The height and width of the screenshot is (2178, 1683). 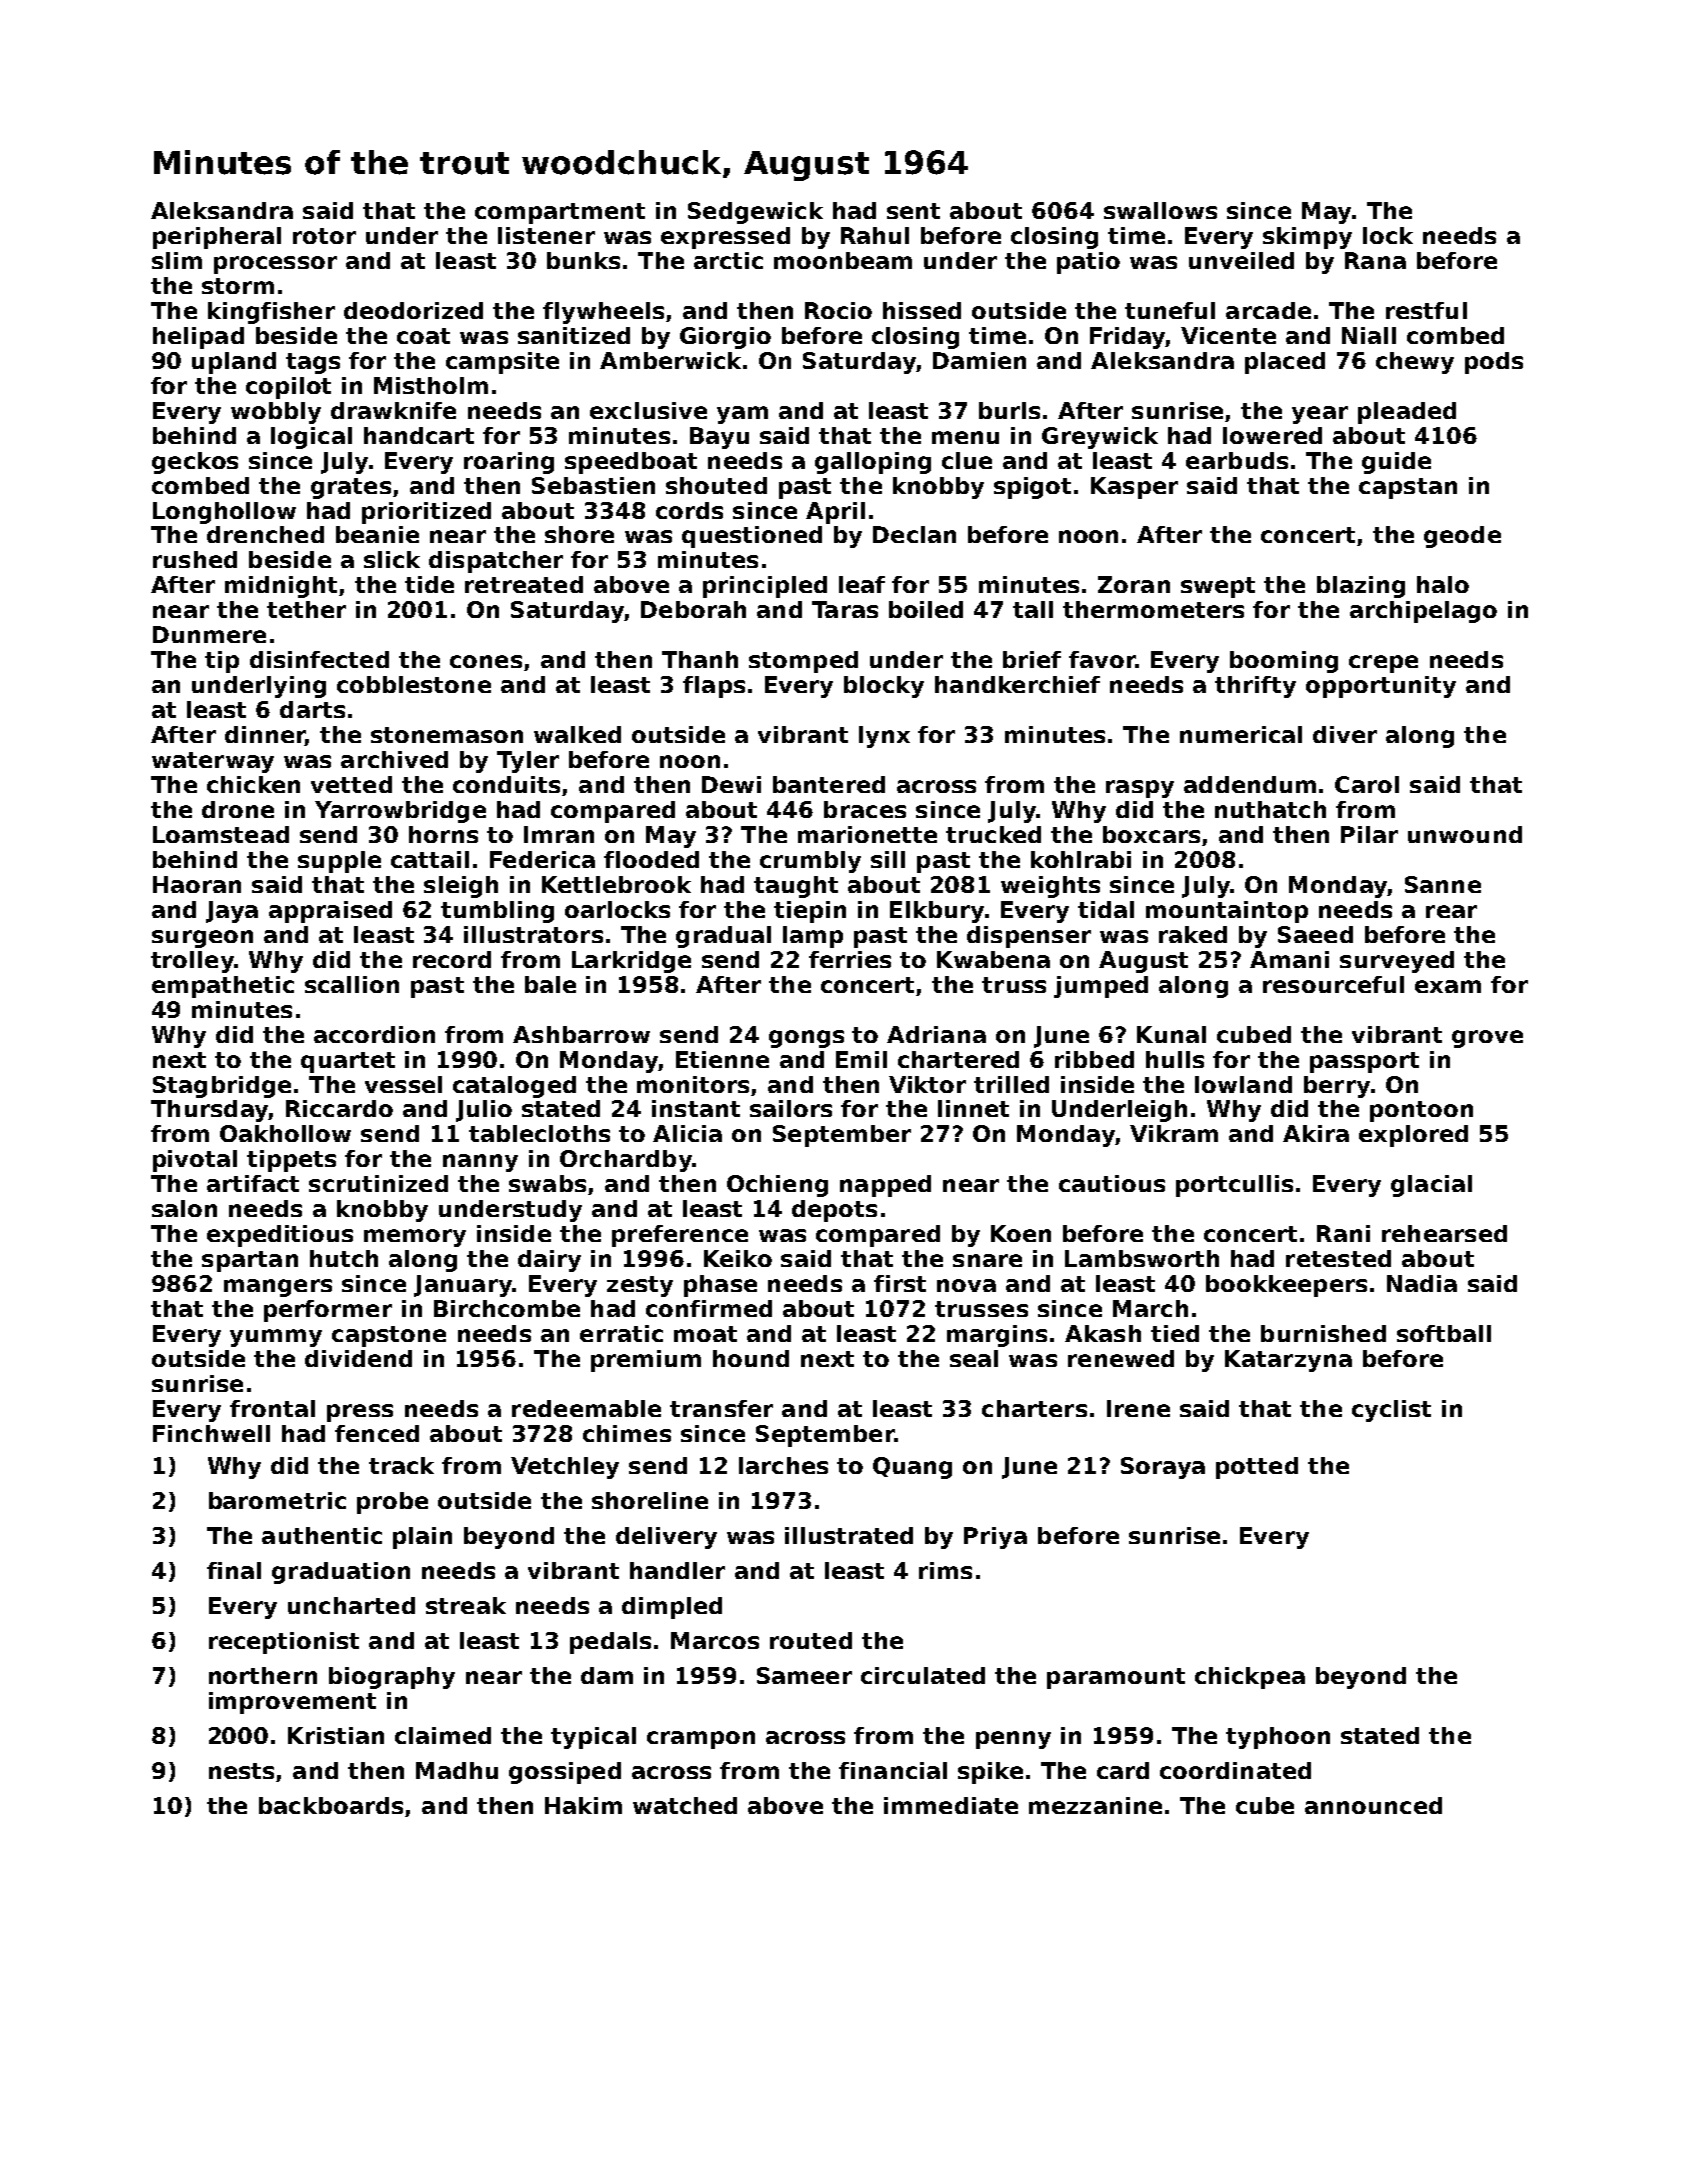 I want to click on Thursday, so click(x=210, y=1111).
